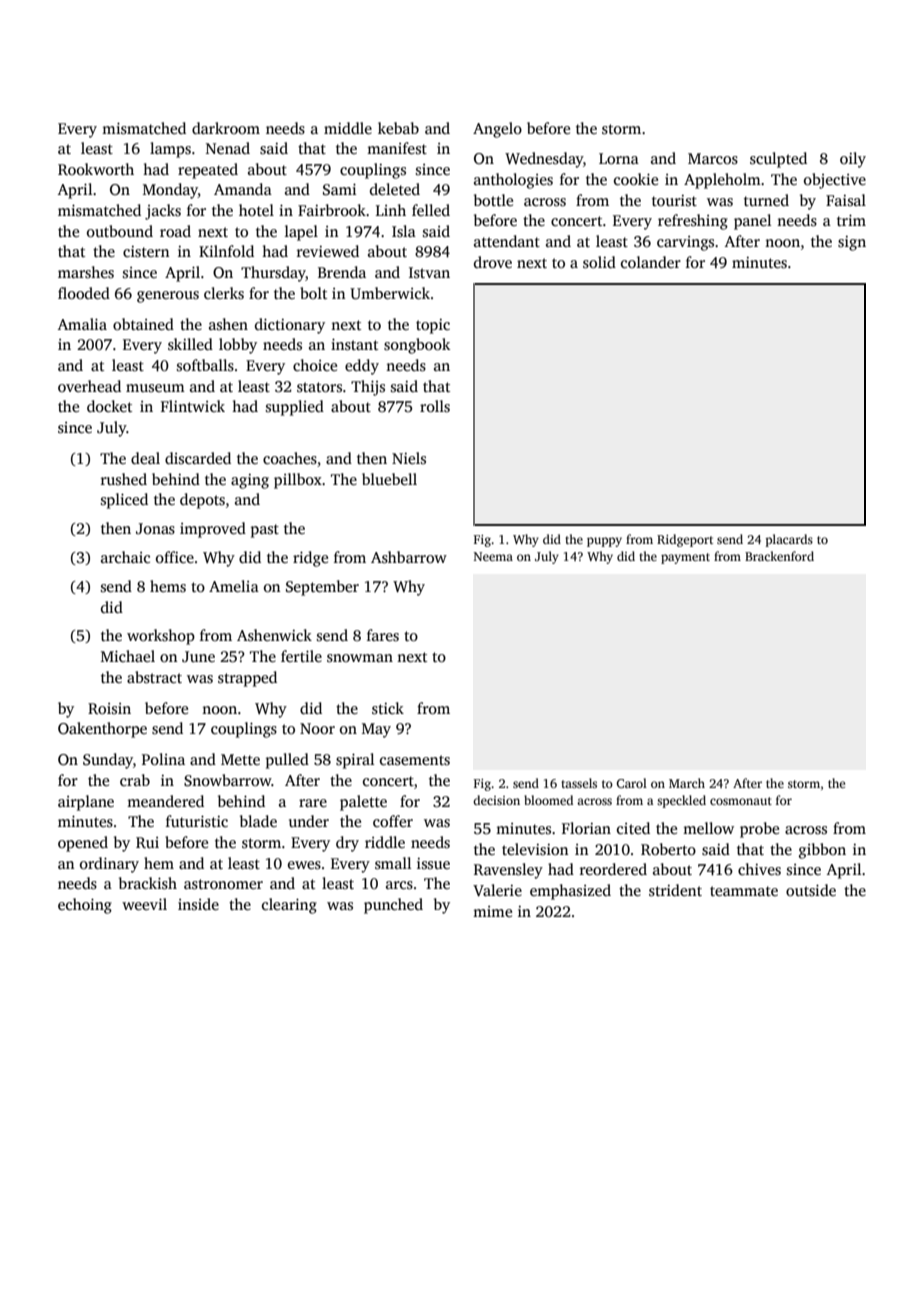  What do you see at coordinates (289, 906) in the screenshot?
I see `clearing` at bounding box center [289, 906].
